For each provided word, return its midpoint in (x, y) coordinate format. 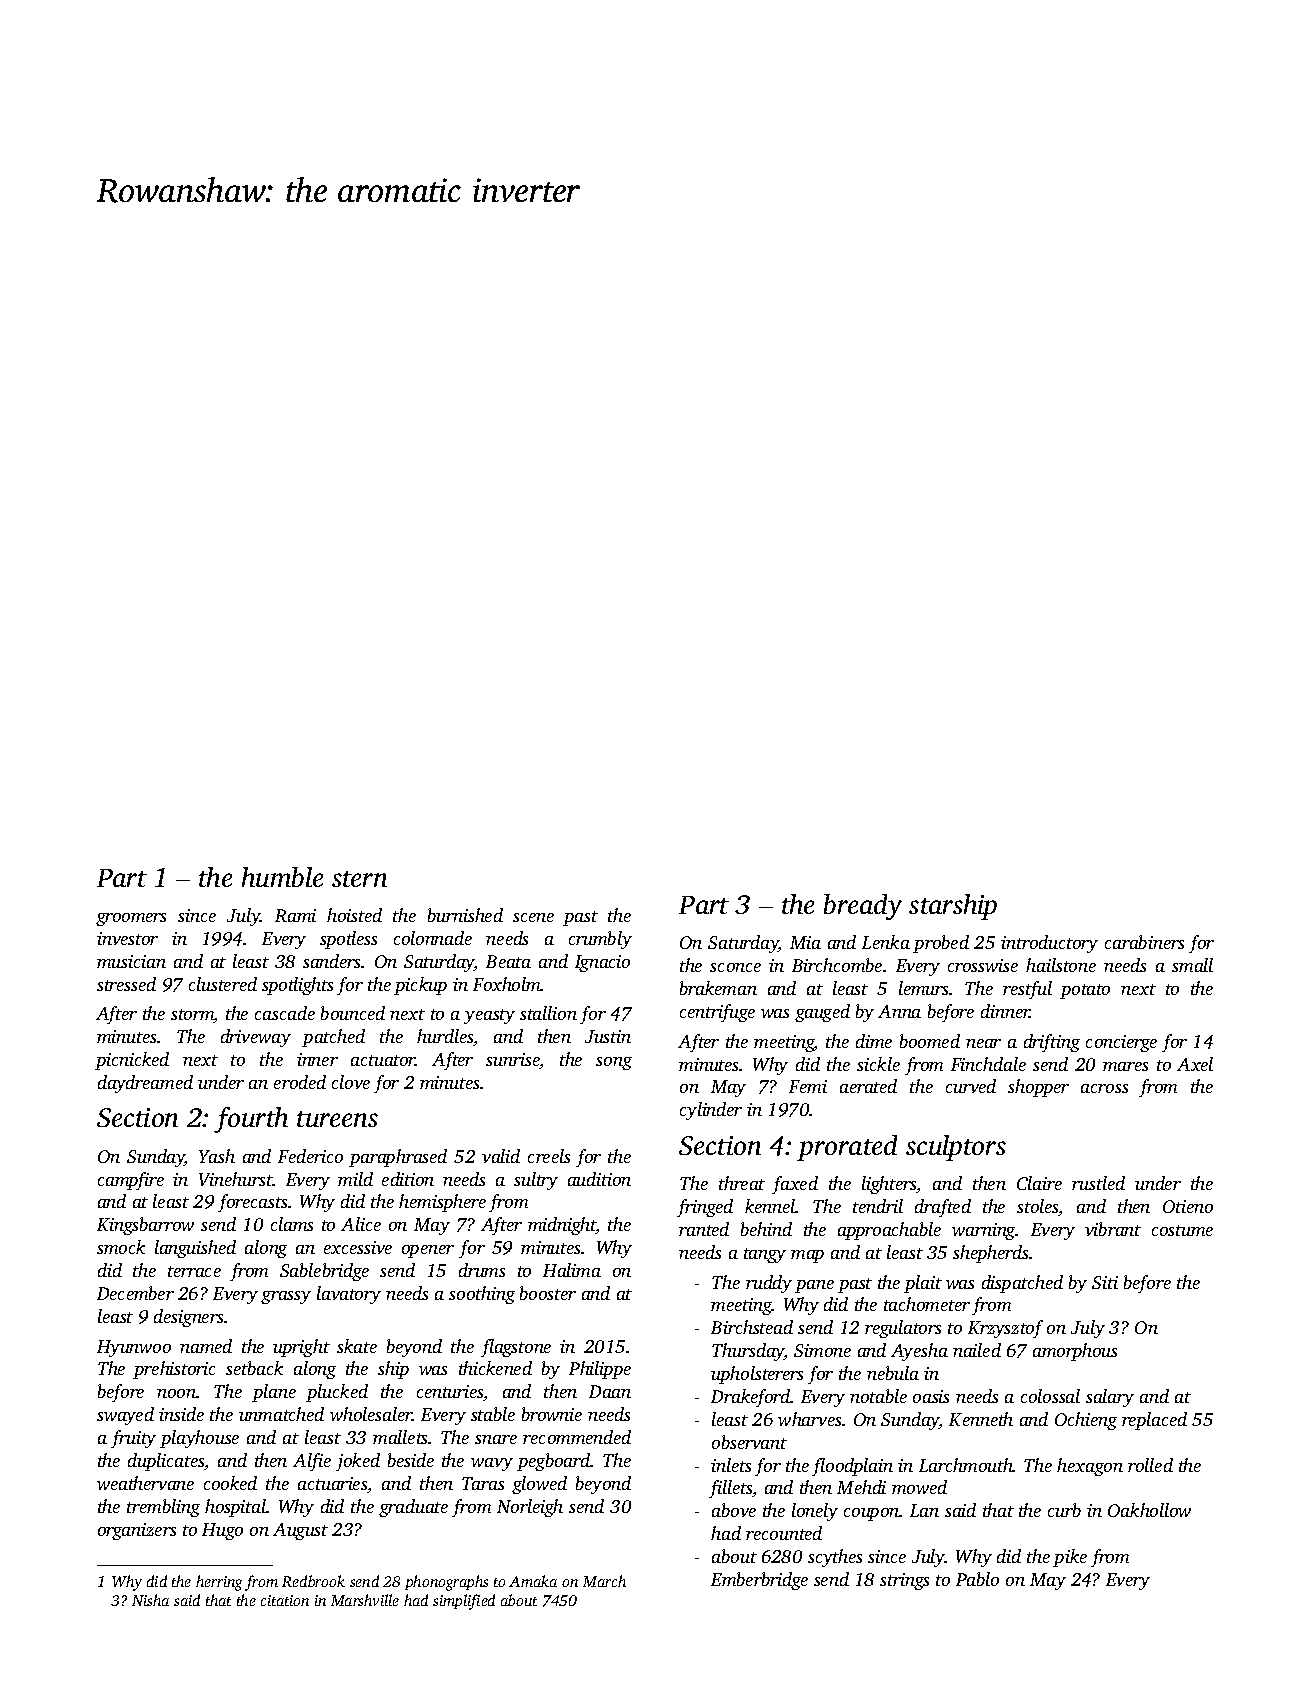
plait (923, 1284)
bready (863, 907)
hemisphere (442, 1203)
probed (941, 944)
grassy (286, 1297)
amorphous (1075, 1352)
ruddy (769, 1284)
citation (285, 1600)
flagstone (516, 1348)
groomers (131, 919)
